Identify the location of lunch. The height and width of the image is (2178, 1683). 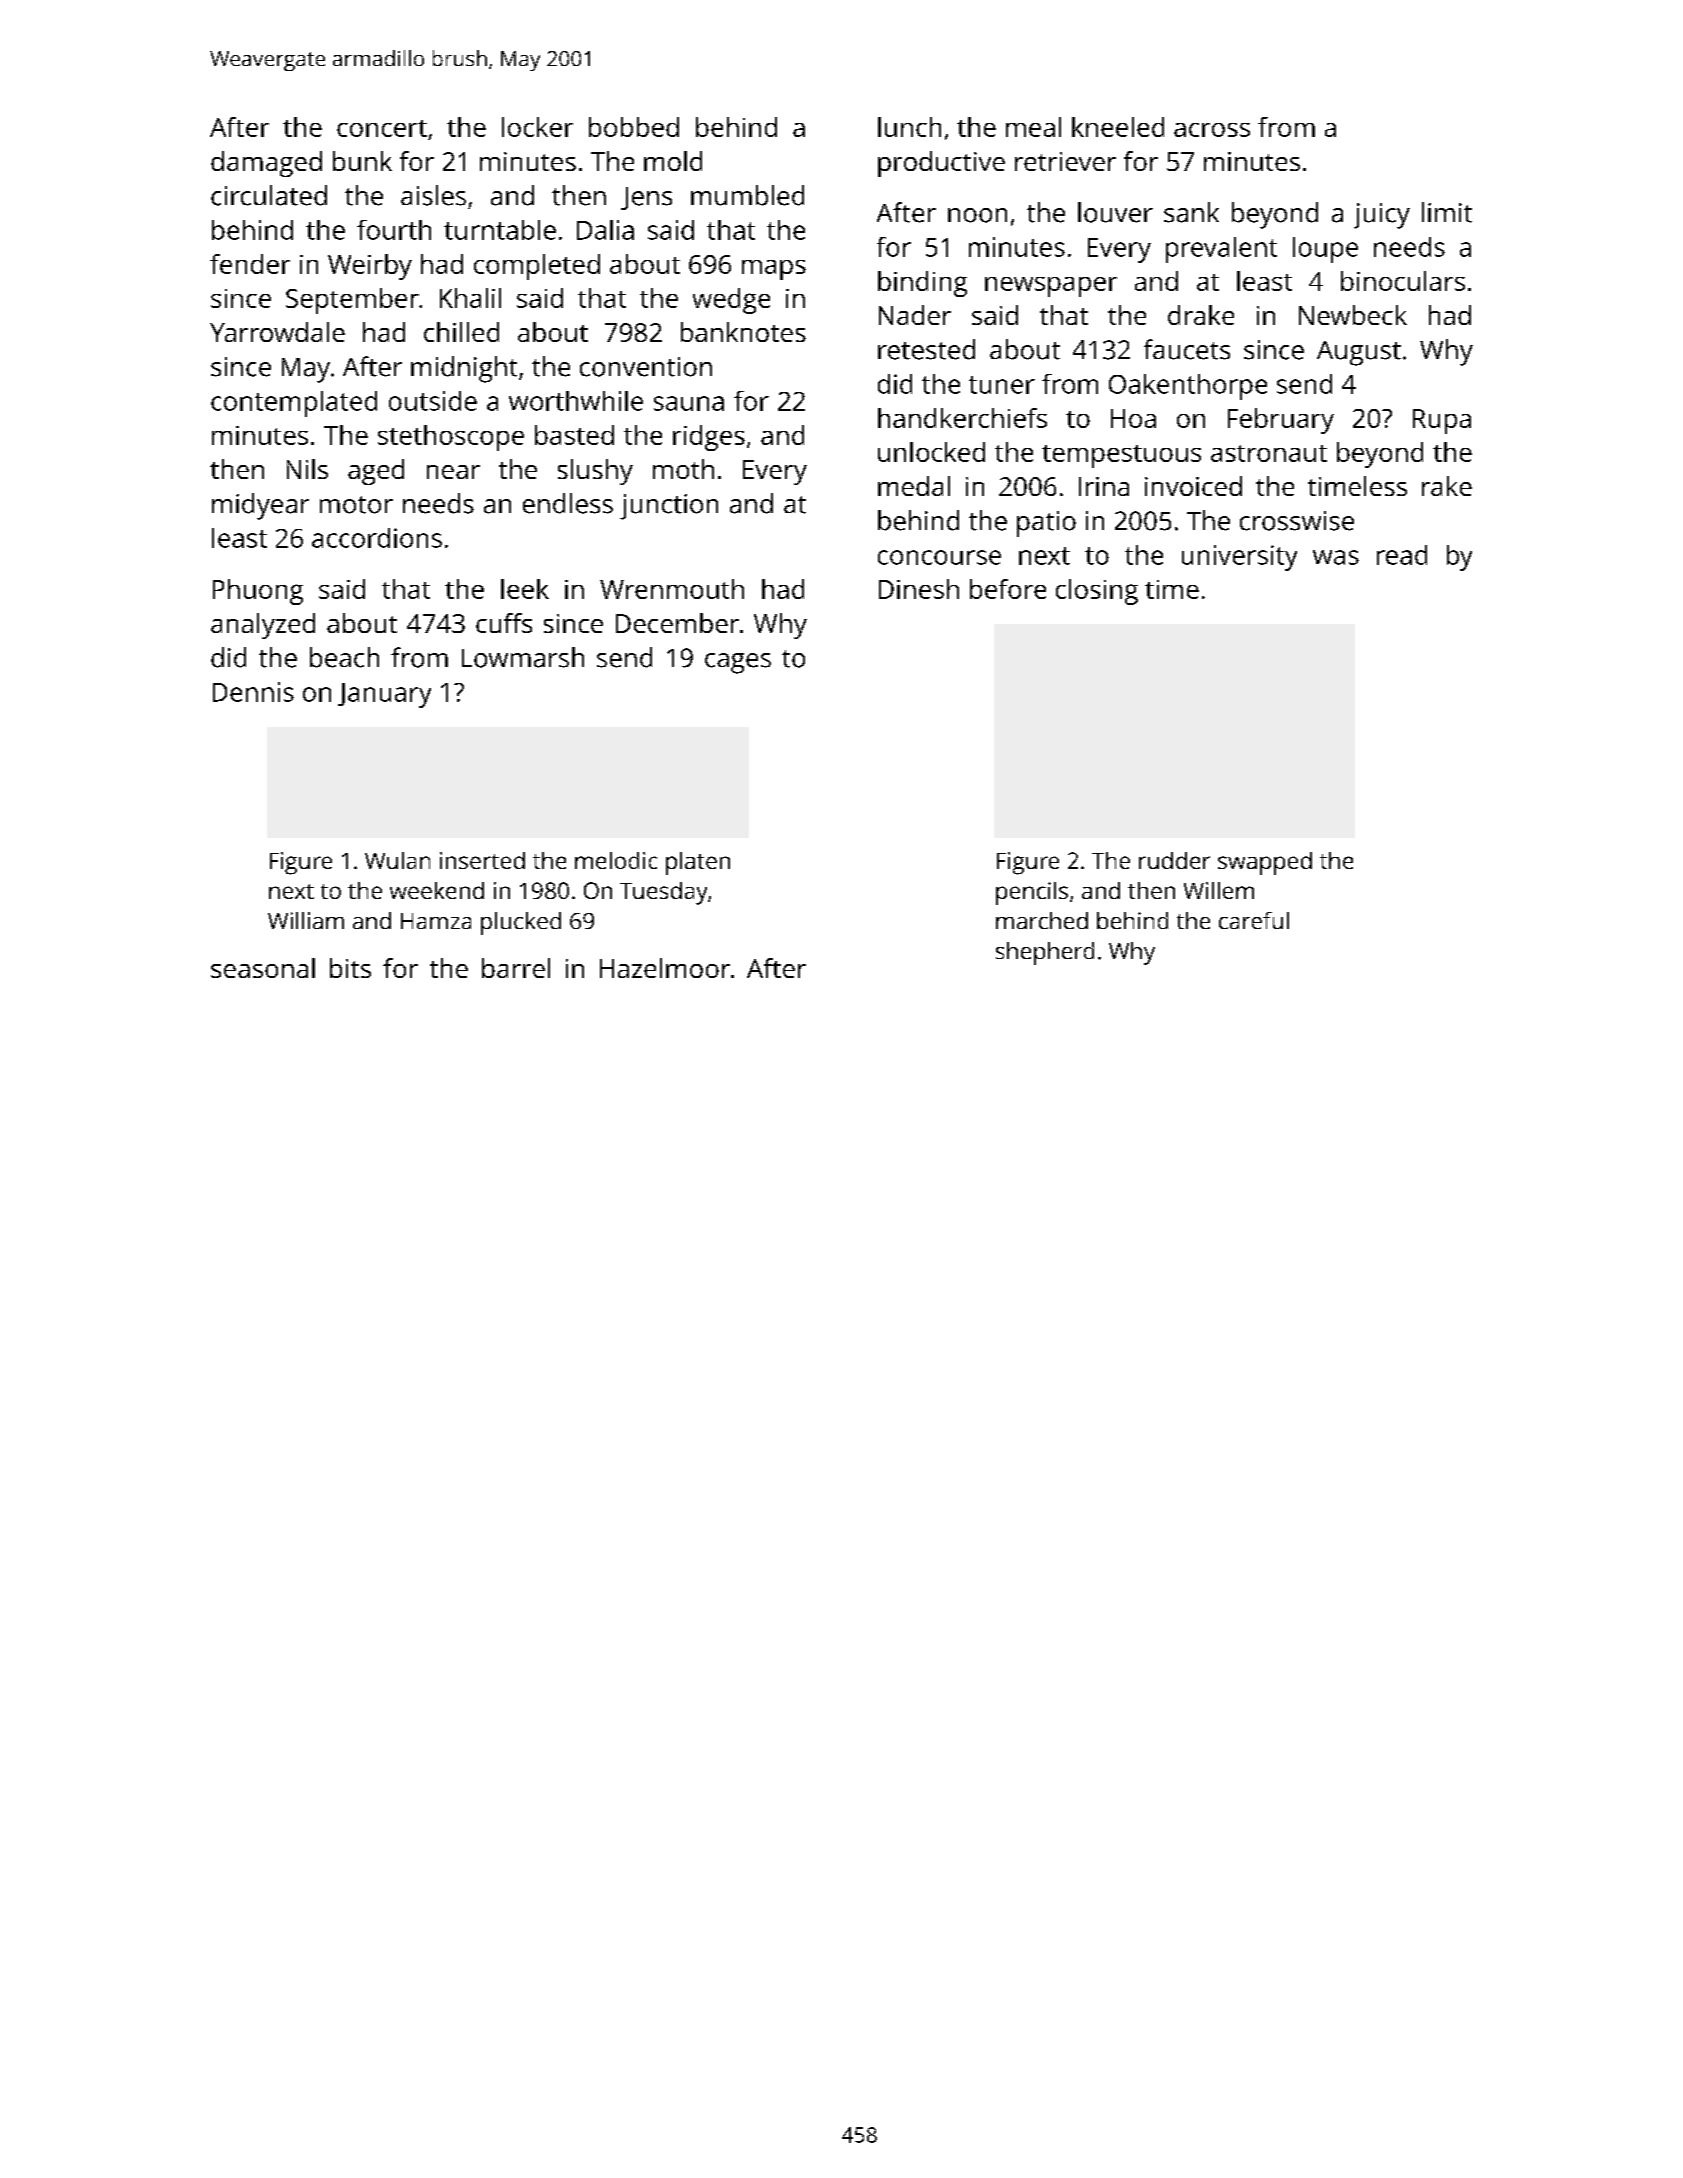
(909, 127).
